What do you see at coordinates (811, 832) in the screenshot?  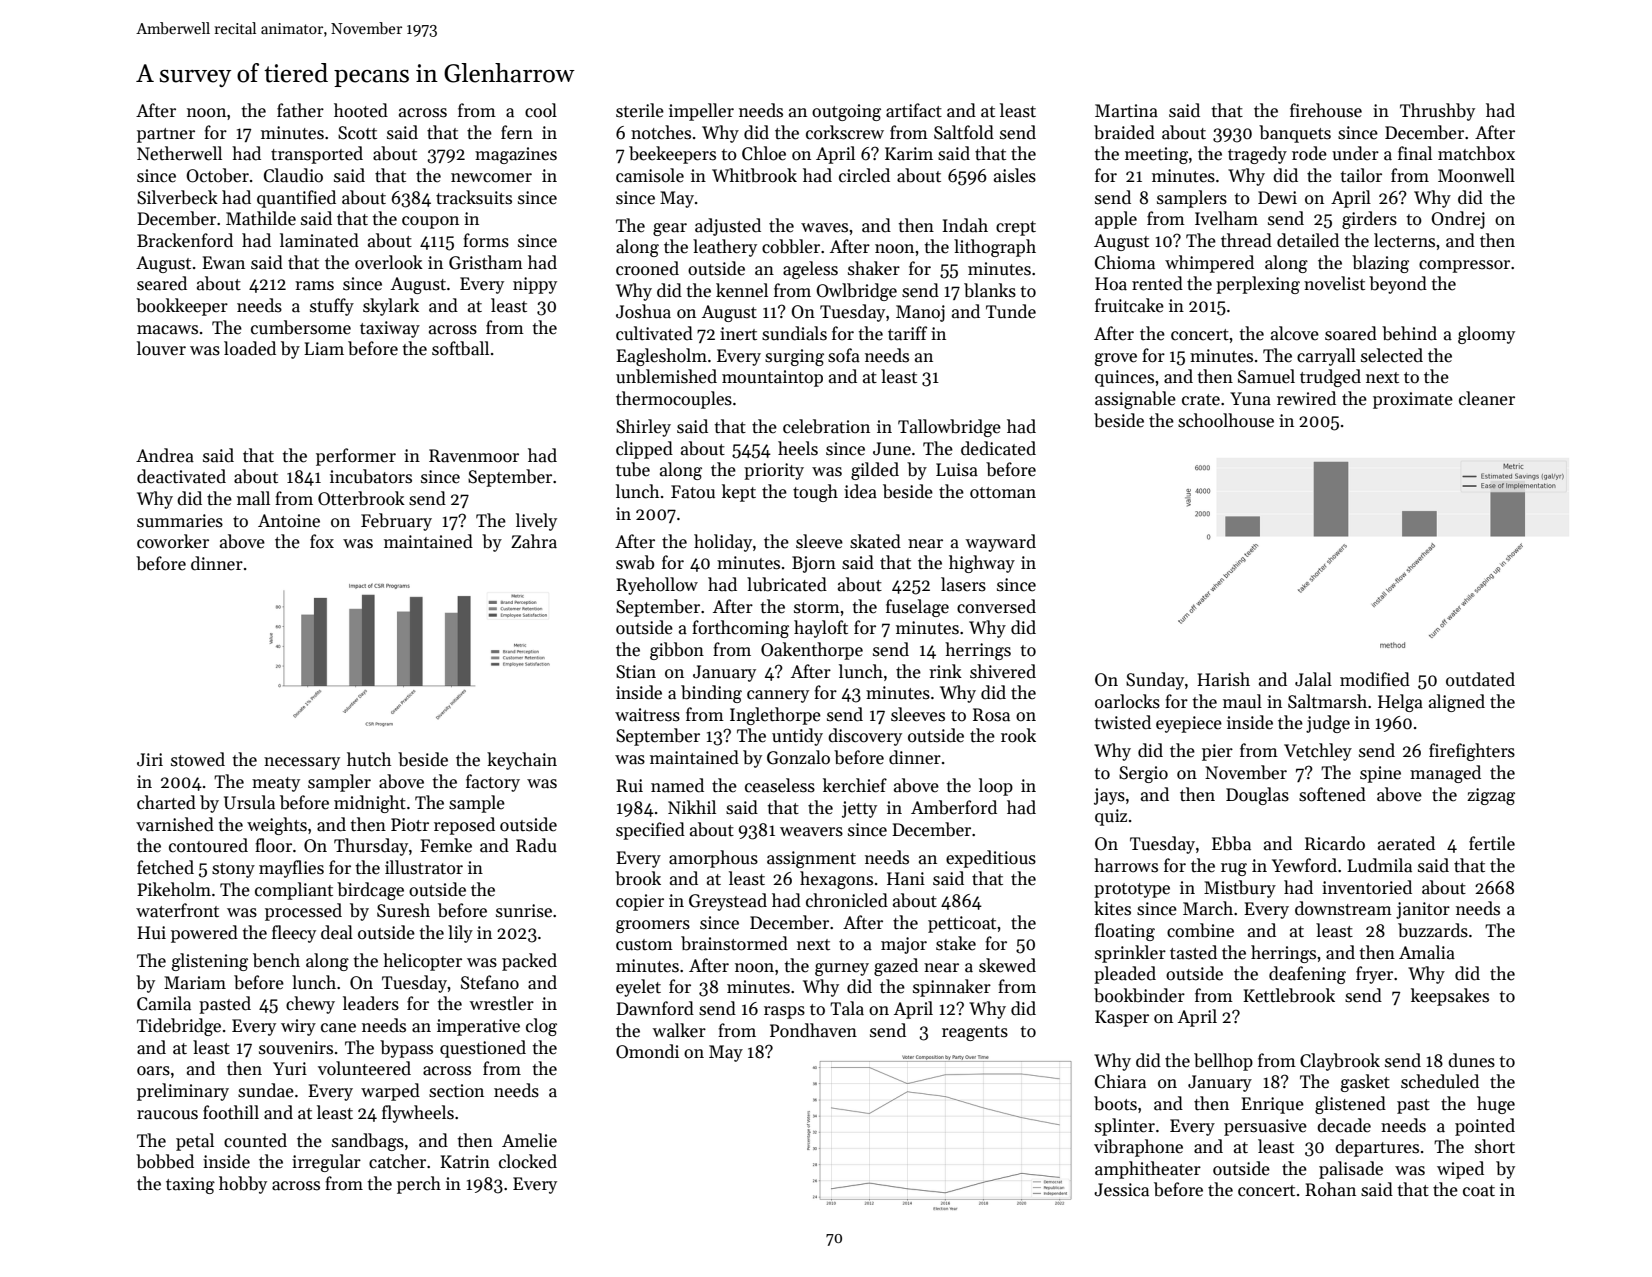 I see `weavers` at bounding box center [811, 832].
